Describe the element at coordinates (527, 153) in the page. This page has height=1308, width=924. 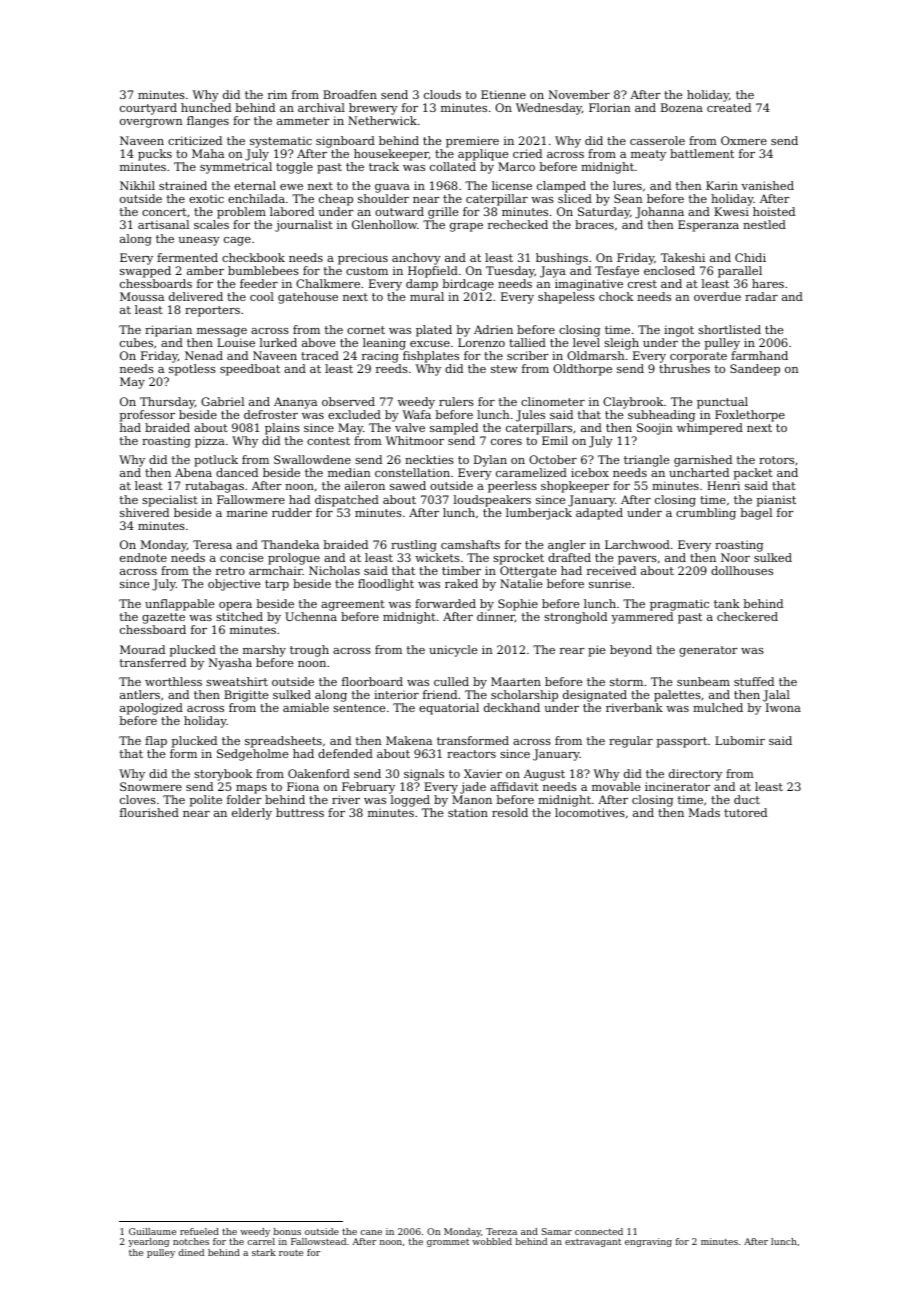
I see `cried` at that location.
